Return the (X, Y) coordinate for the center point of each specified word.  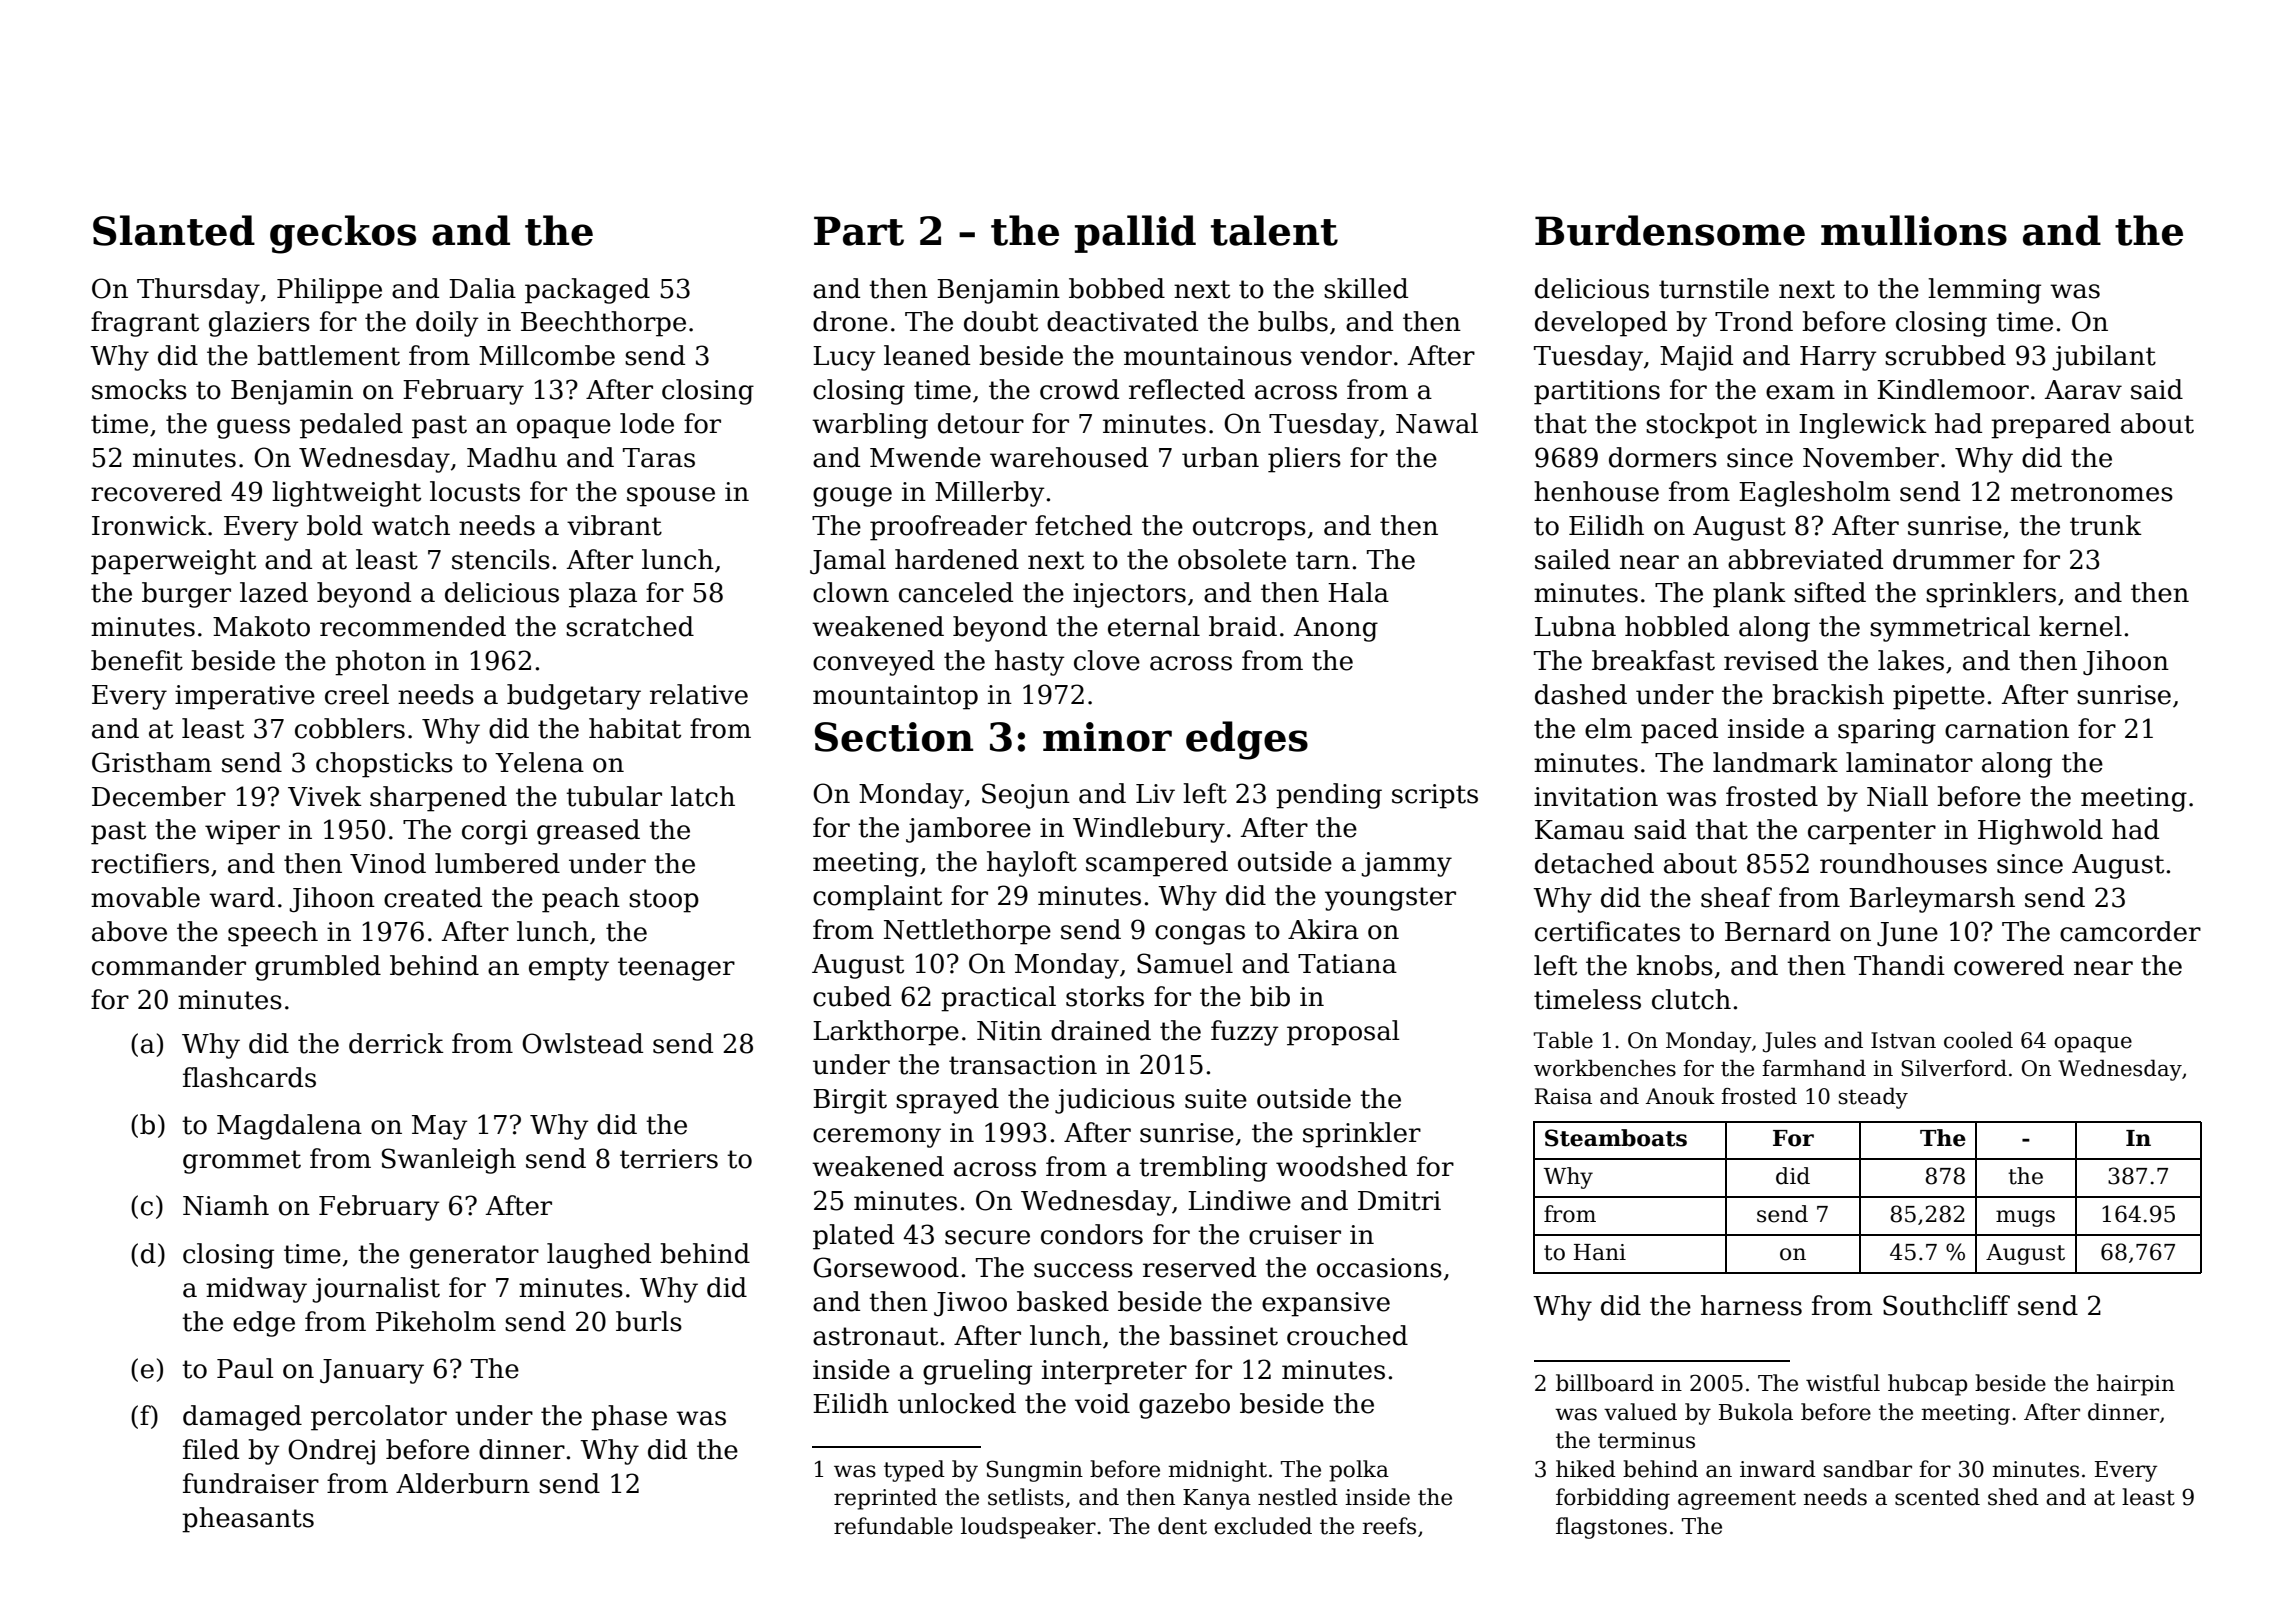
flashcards (249, 1077)
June (1907, 934)
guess (253, 429)
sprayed (947, 1101)
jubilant (2104, 358)
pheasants (248, 1520)
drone (850, 321)
